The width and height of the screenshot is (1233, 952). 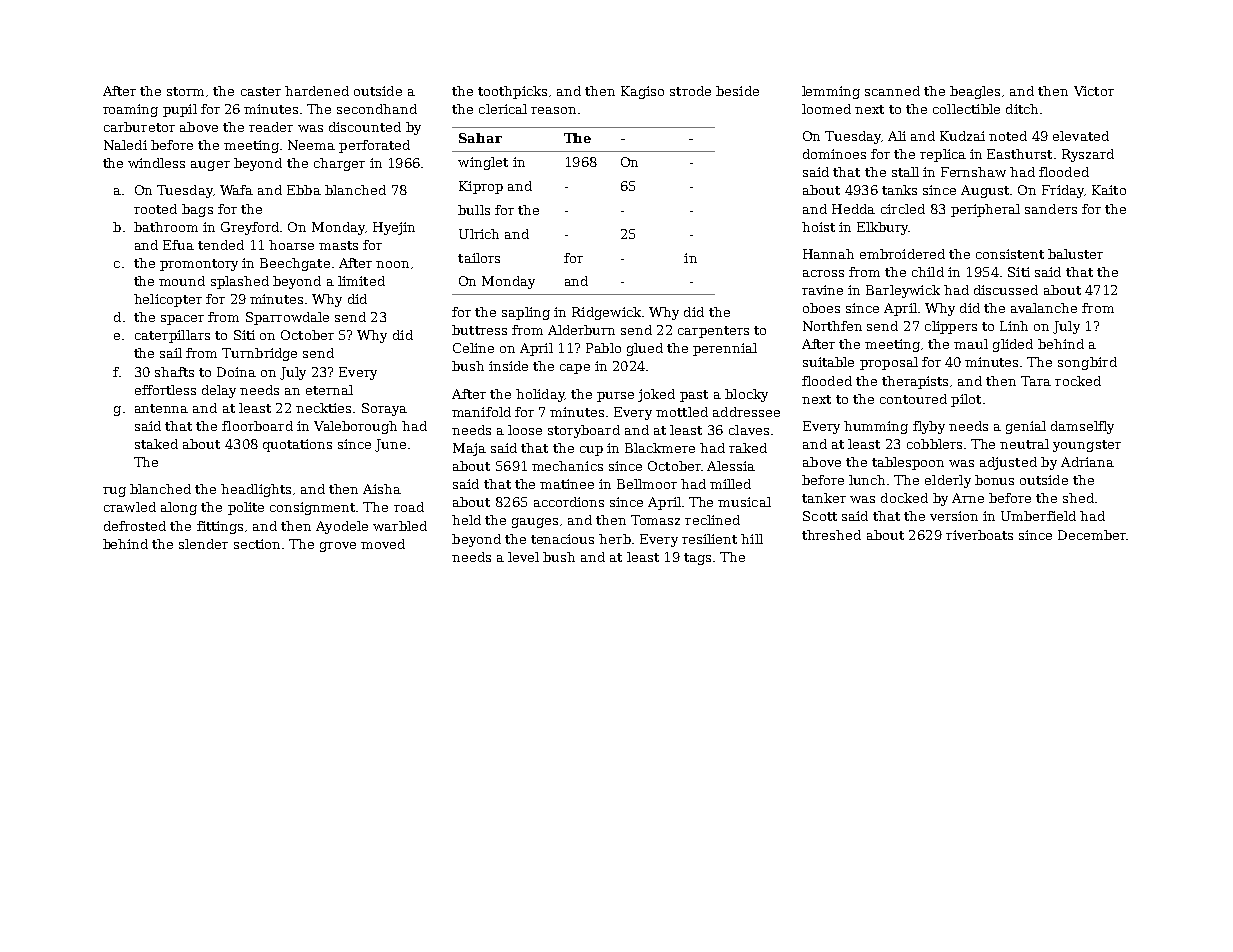 I want to click on loose, so click(x=525, y=430).
